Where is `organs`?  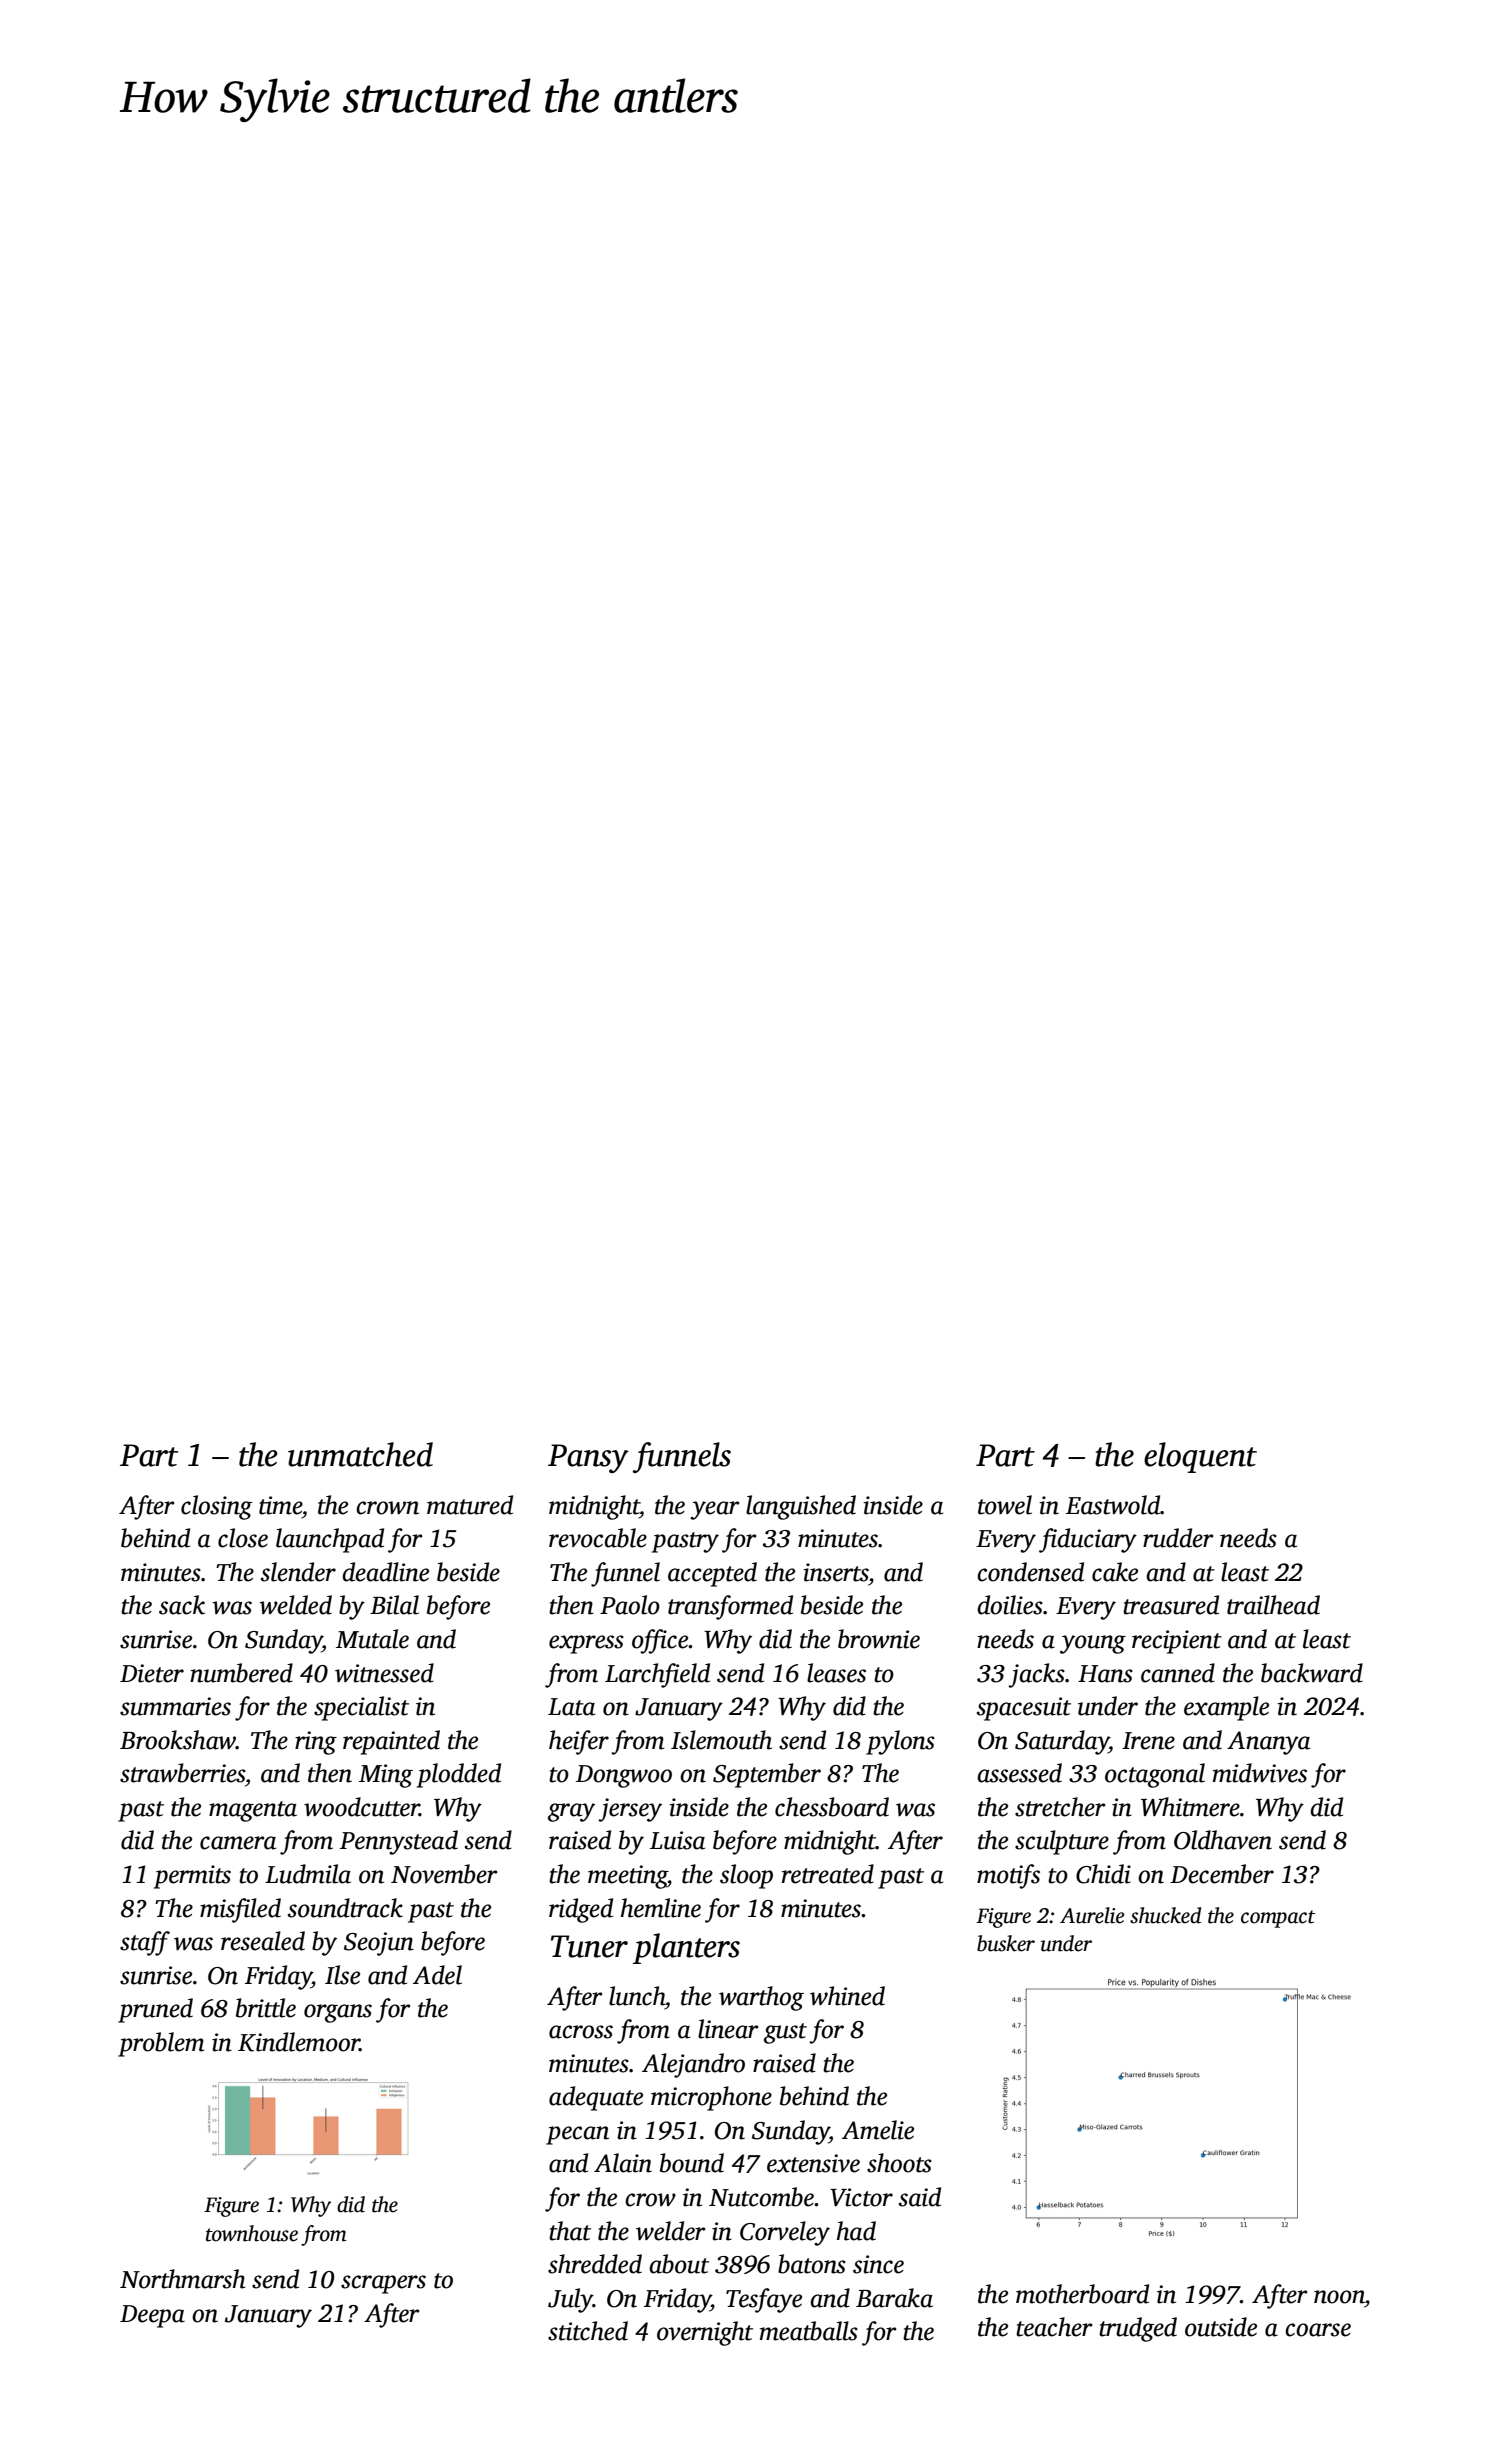 organs is located at coordinates (338, 2013).
